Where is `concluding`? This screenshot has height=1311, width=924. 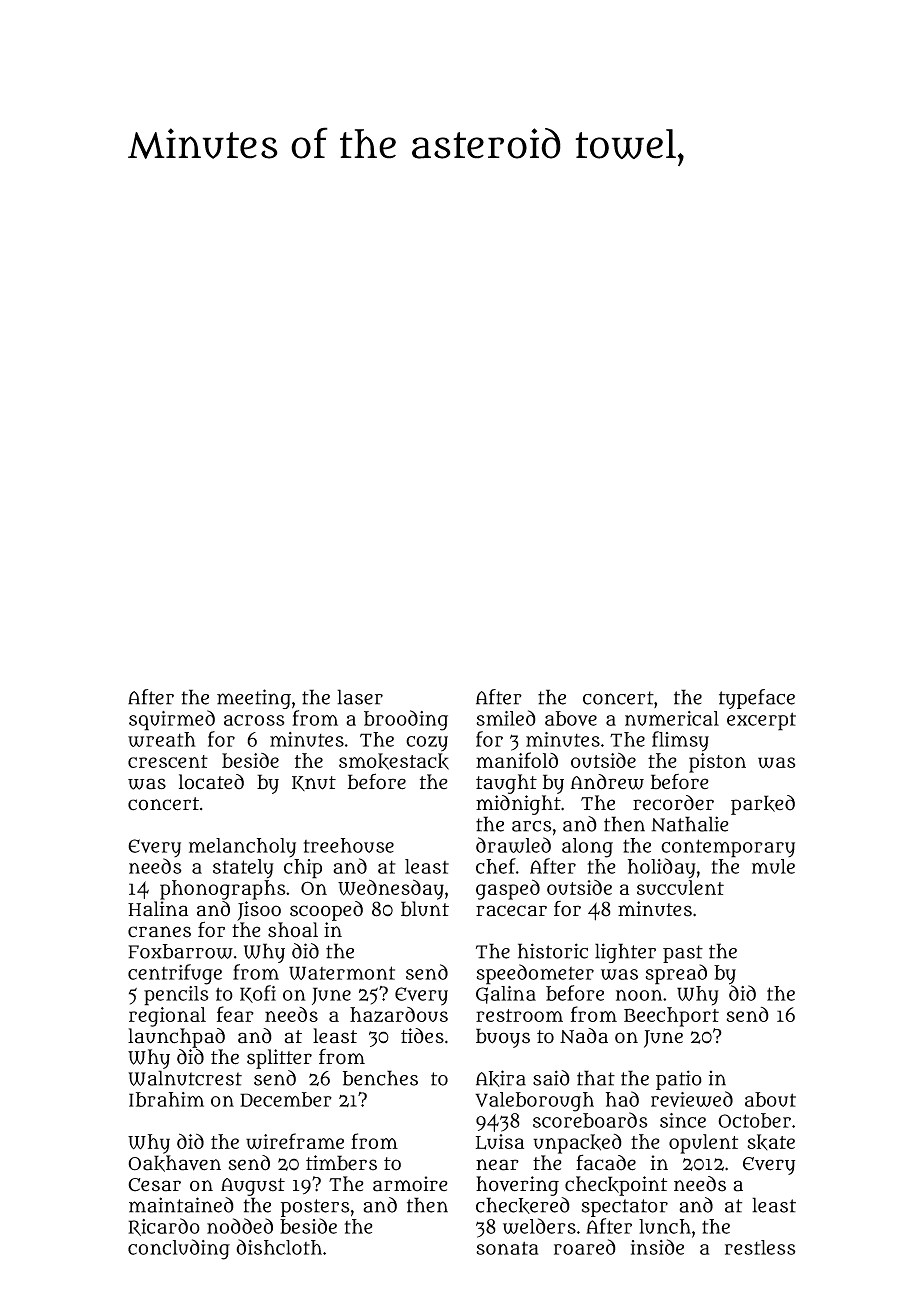
concluding is located at coordinates (179, 1249).
